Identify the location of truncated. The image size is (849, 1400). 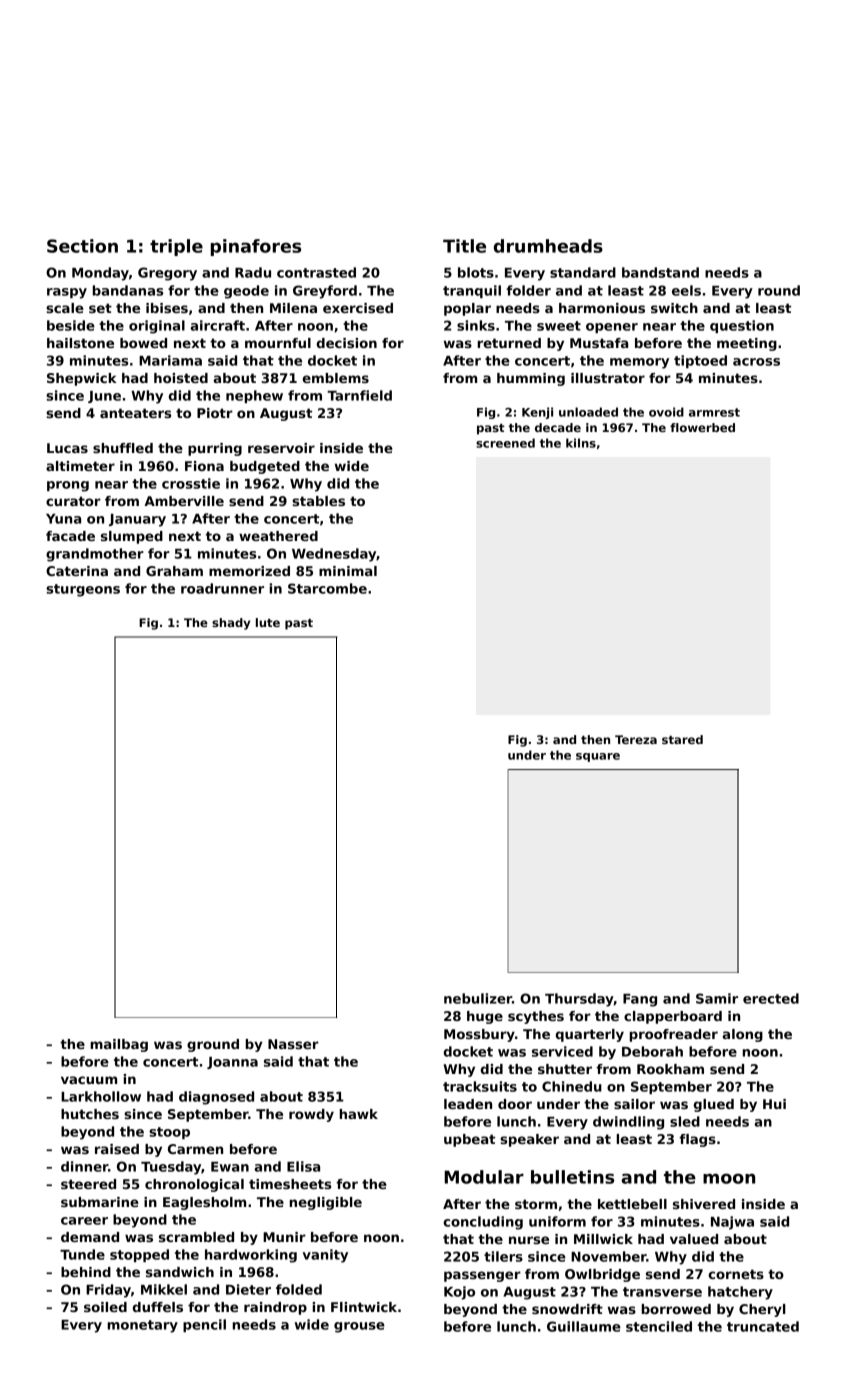
(763, 1326).
